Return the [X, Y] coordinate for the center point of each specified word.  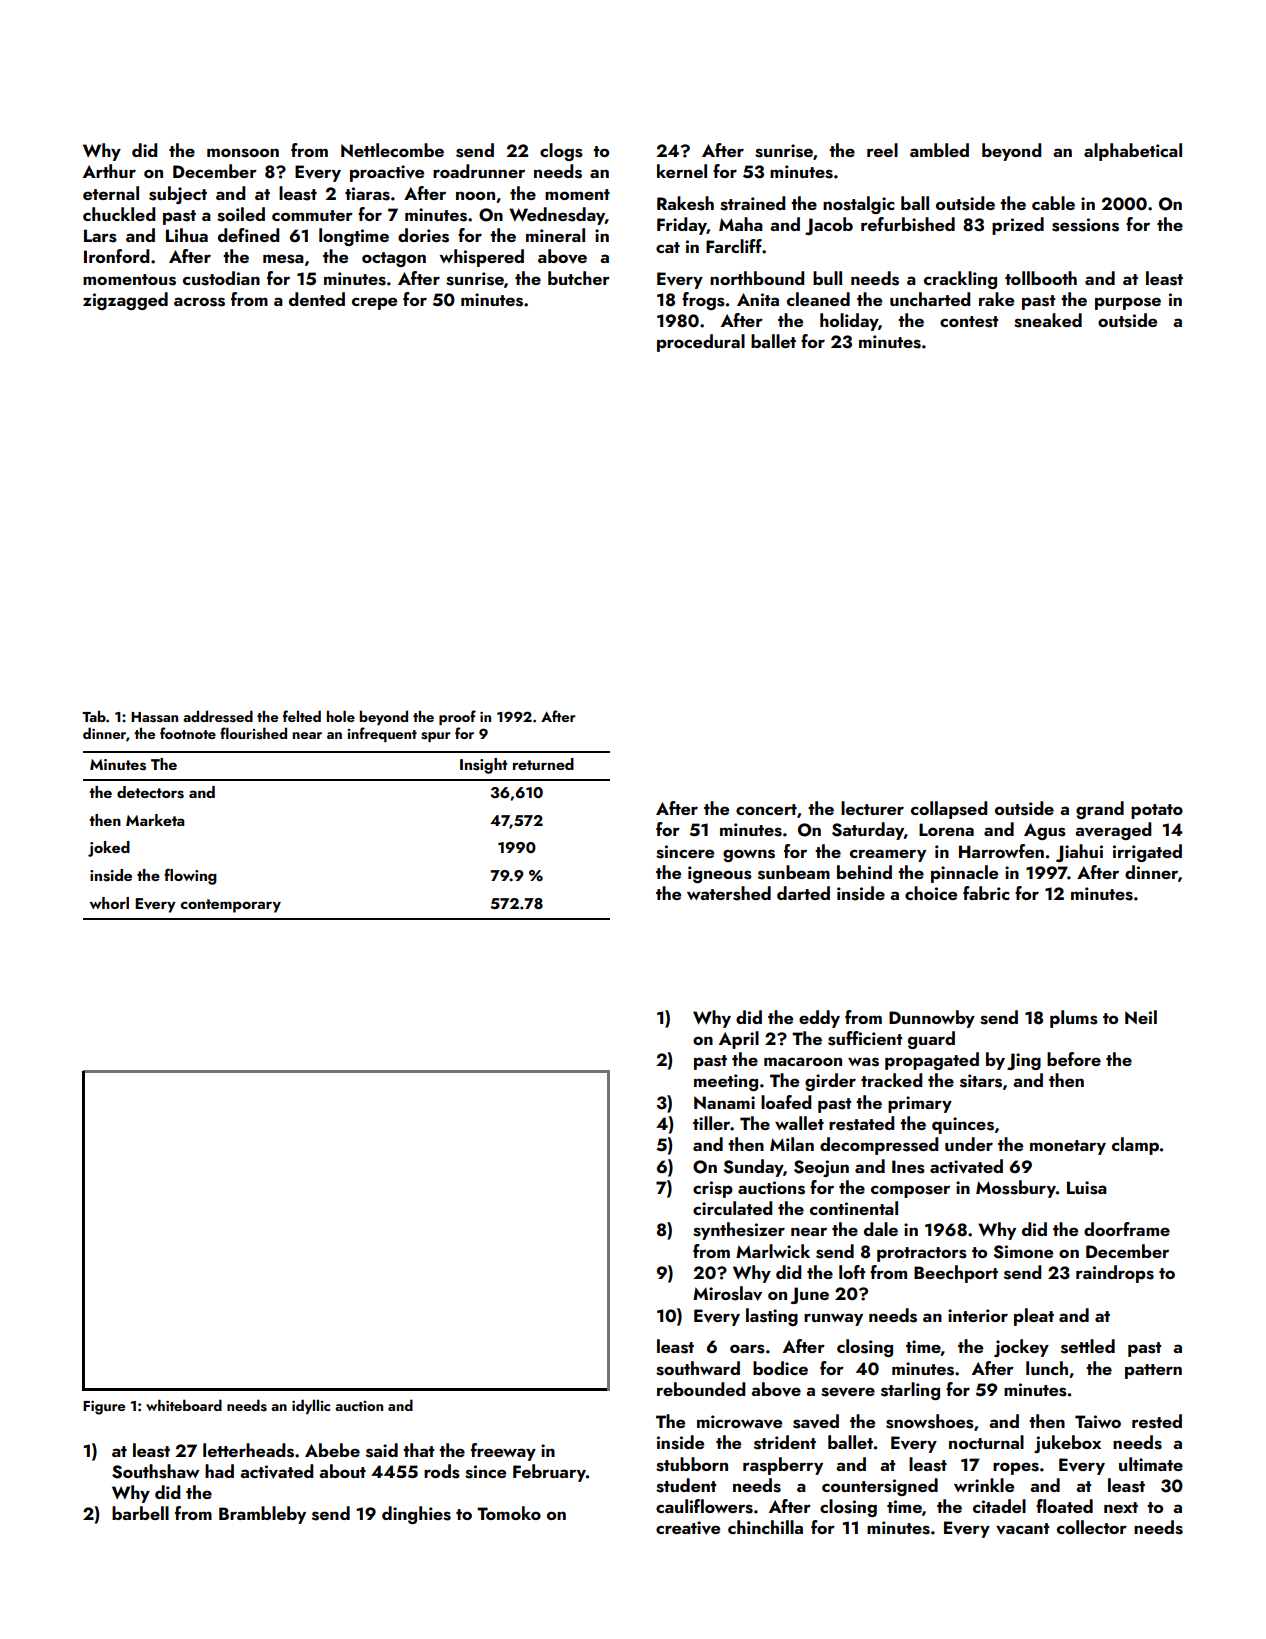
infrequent [382, 734]
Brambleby [262, 1515]
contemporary [230, 906]
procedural [701, 343]
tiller [712, 1123]
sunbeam [794, 872]
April [739, 1040]
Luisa [1087, 1188]
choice [931, 893]
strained [752, 203]
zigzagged [125, 301]
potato [1157, 811]
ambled [939, 150]
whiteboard [184, 1405]
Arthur [109, 171]
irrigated [1147, 853]
